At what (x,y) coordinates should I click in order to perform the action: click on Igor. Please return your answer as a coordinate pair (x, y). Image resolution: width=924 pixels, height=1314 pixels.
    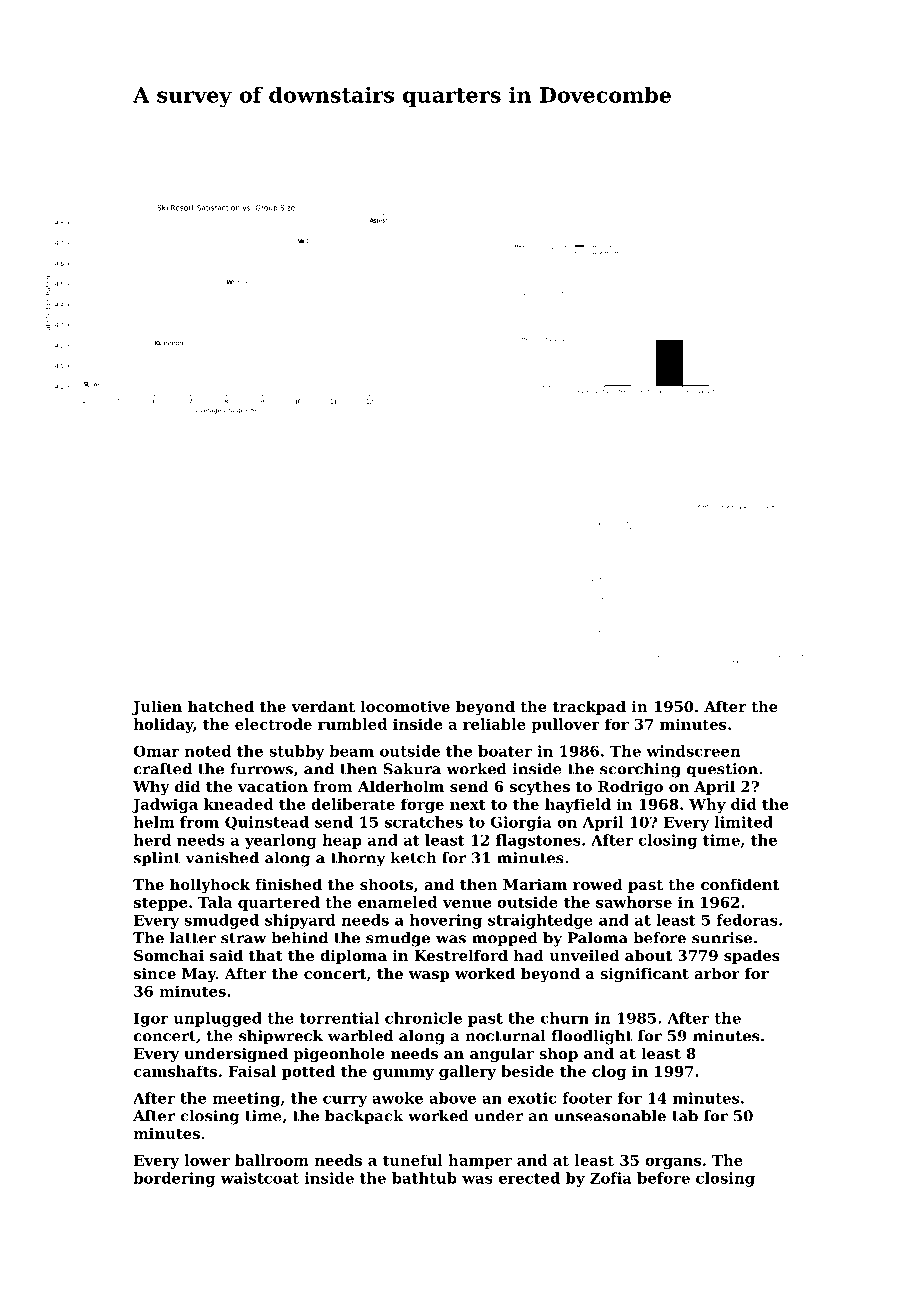
    Looking at the image, I should click on (151, 1019).
